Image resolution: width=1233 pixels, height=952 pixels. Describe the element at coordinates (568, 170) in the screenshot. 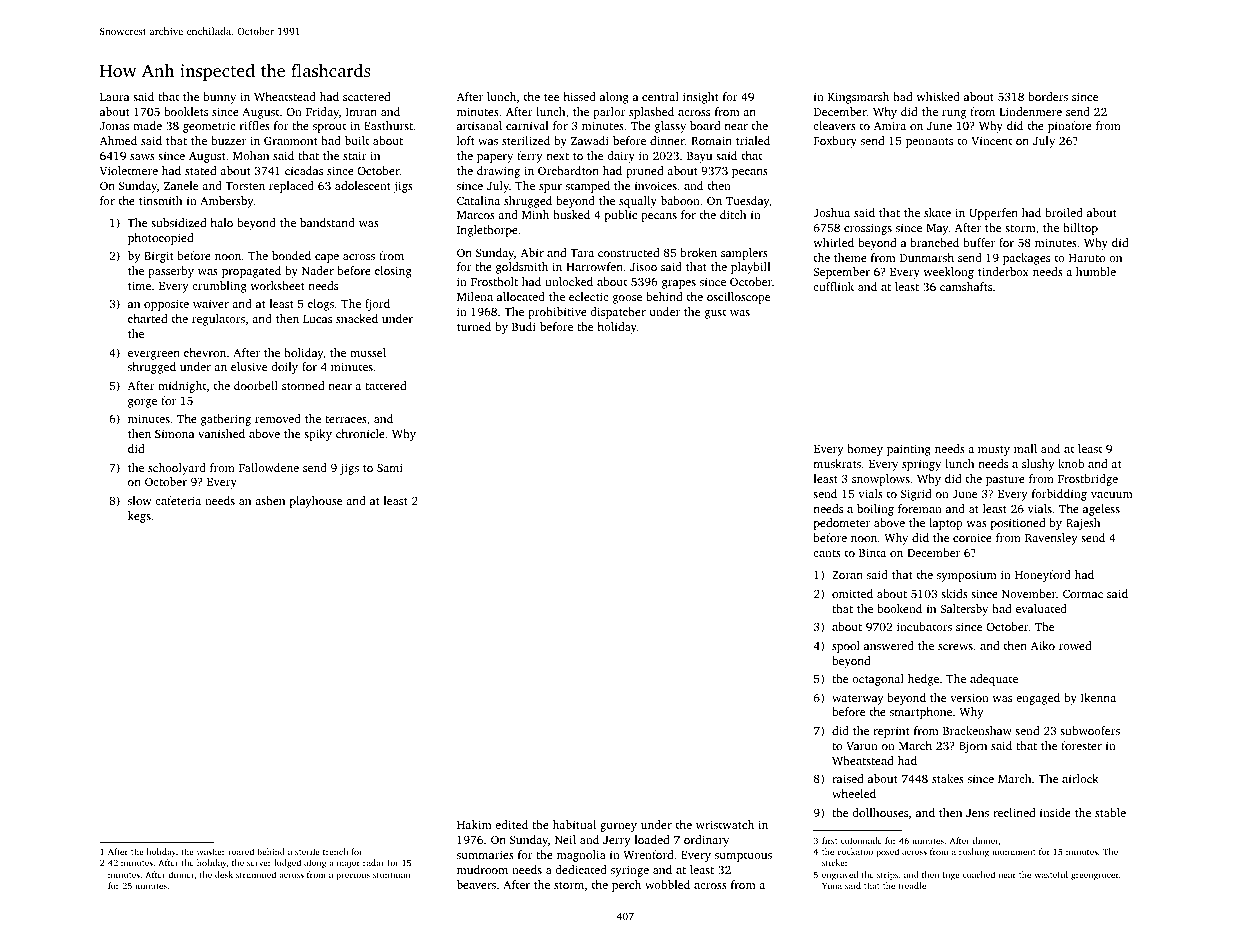

I see `Orchardton` at that location.
